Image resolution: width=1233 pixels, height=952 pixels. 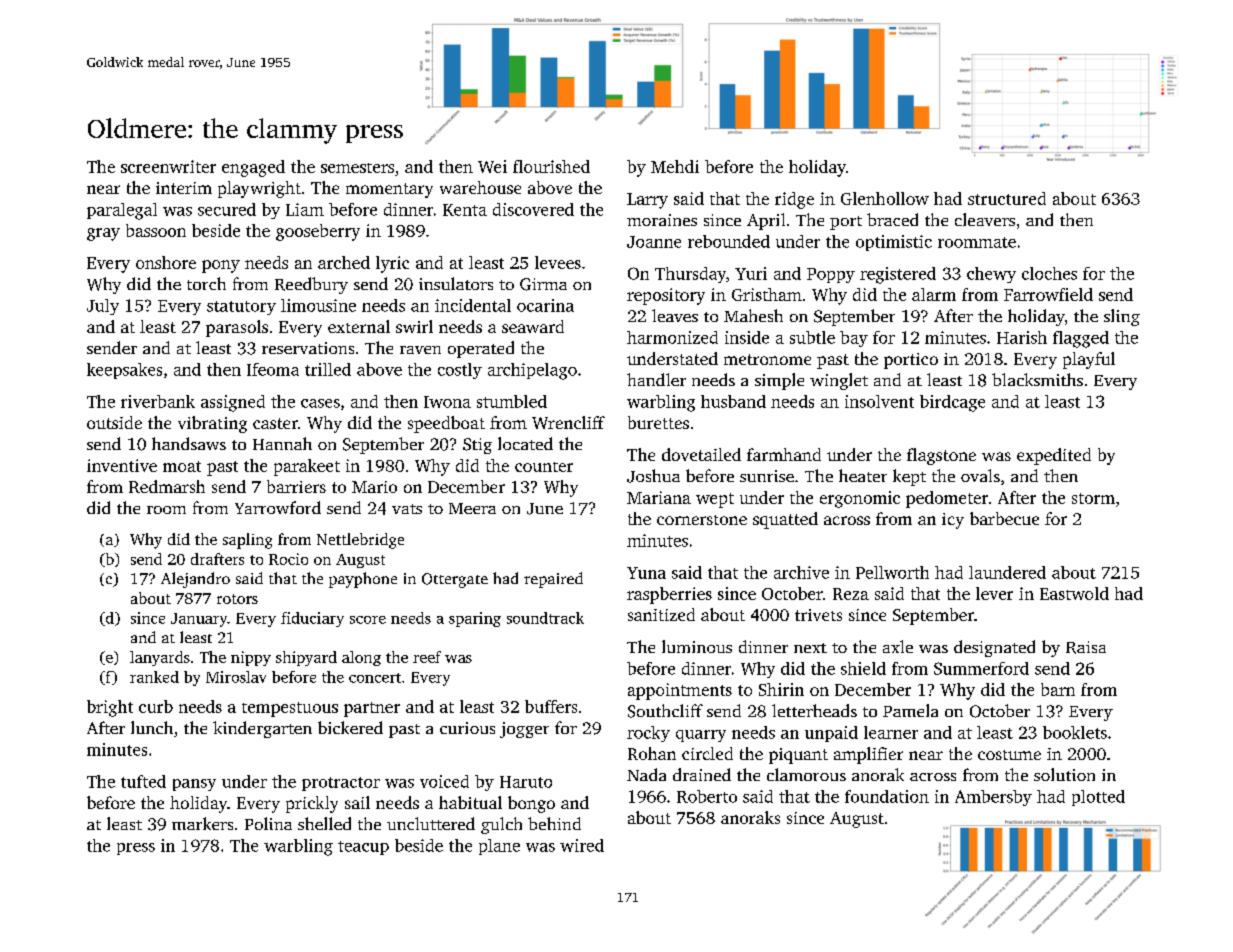 What do you see at coordinates (166, 262) in the screenshot?
I see `onshore` at bounding box center [166, 262].
